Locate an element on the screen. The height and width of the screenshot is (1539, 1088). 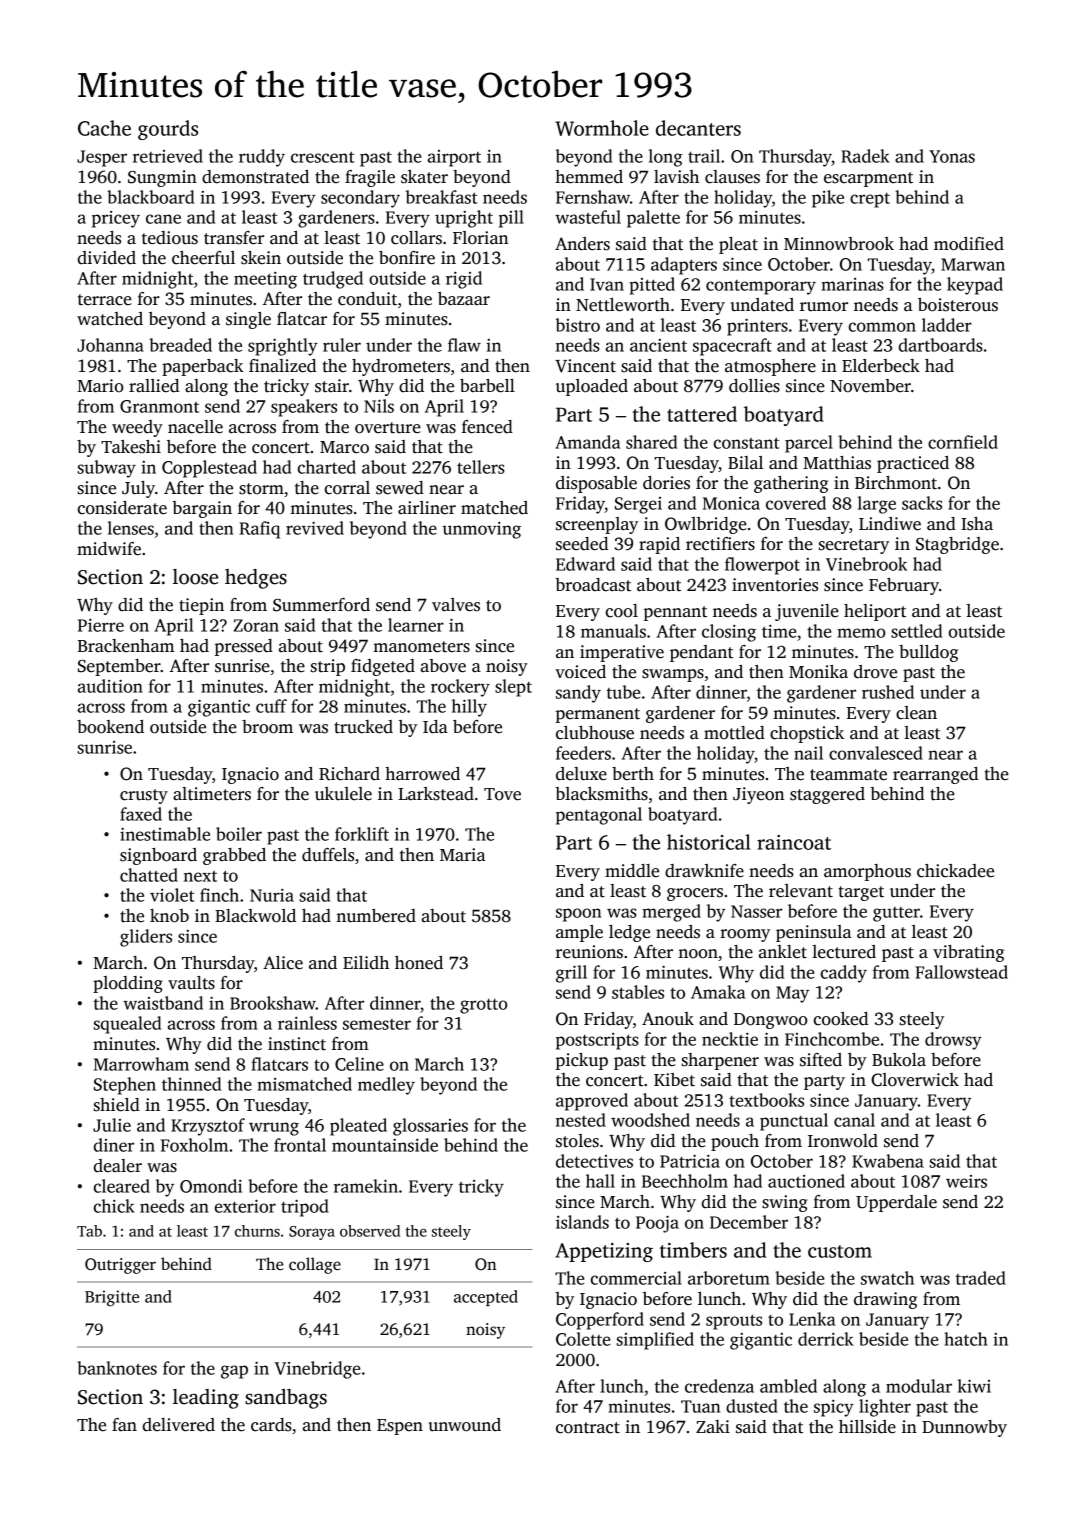
November is located at coordinates (870, 386).
